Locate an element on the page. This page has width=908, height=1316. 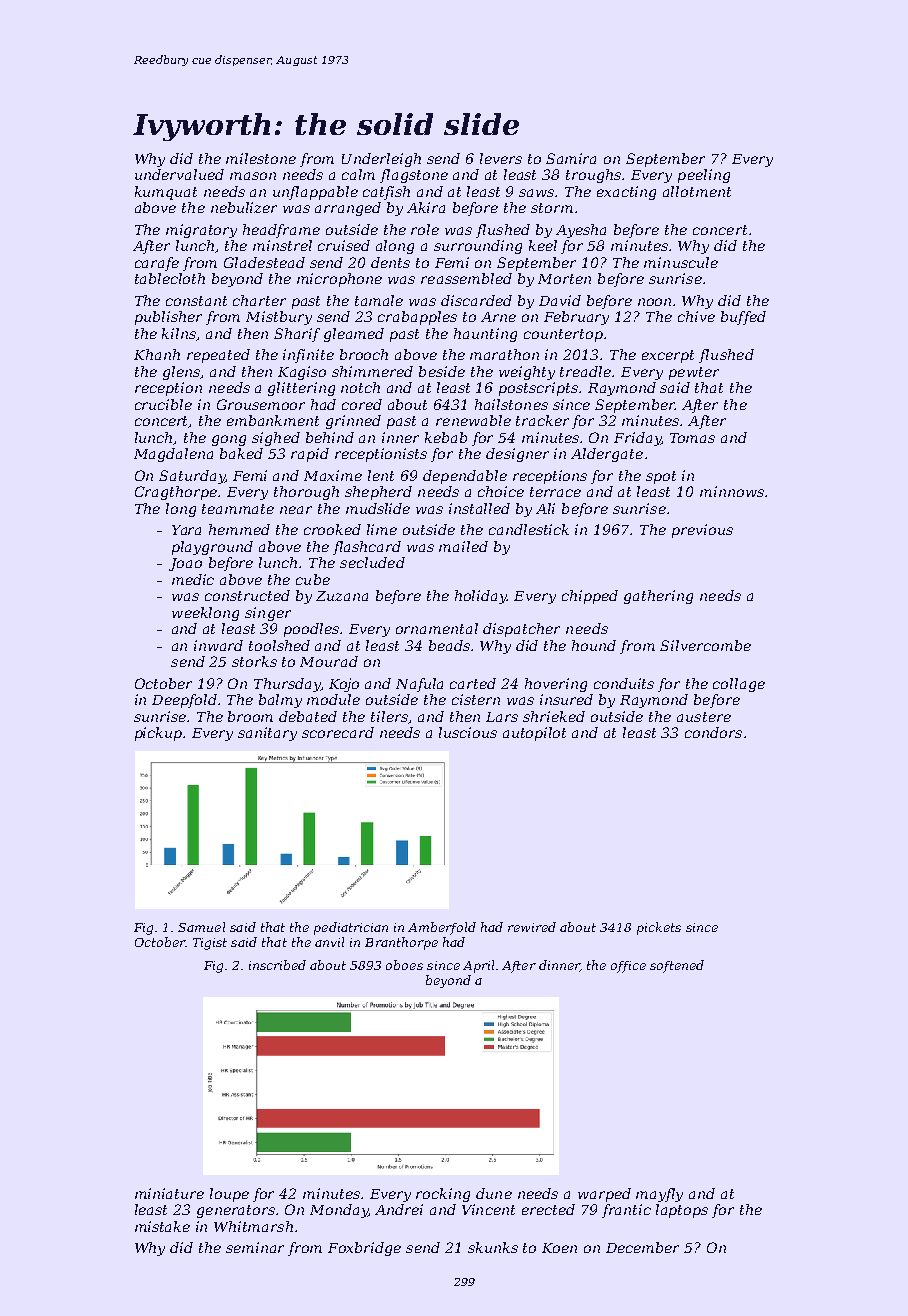
Sharif is located at coordinates (297, 335).
